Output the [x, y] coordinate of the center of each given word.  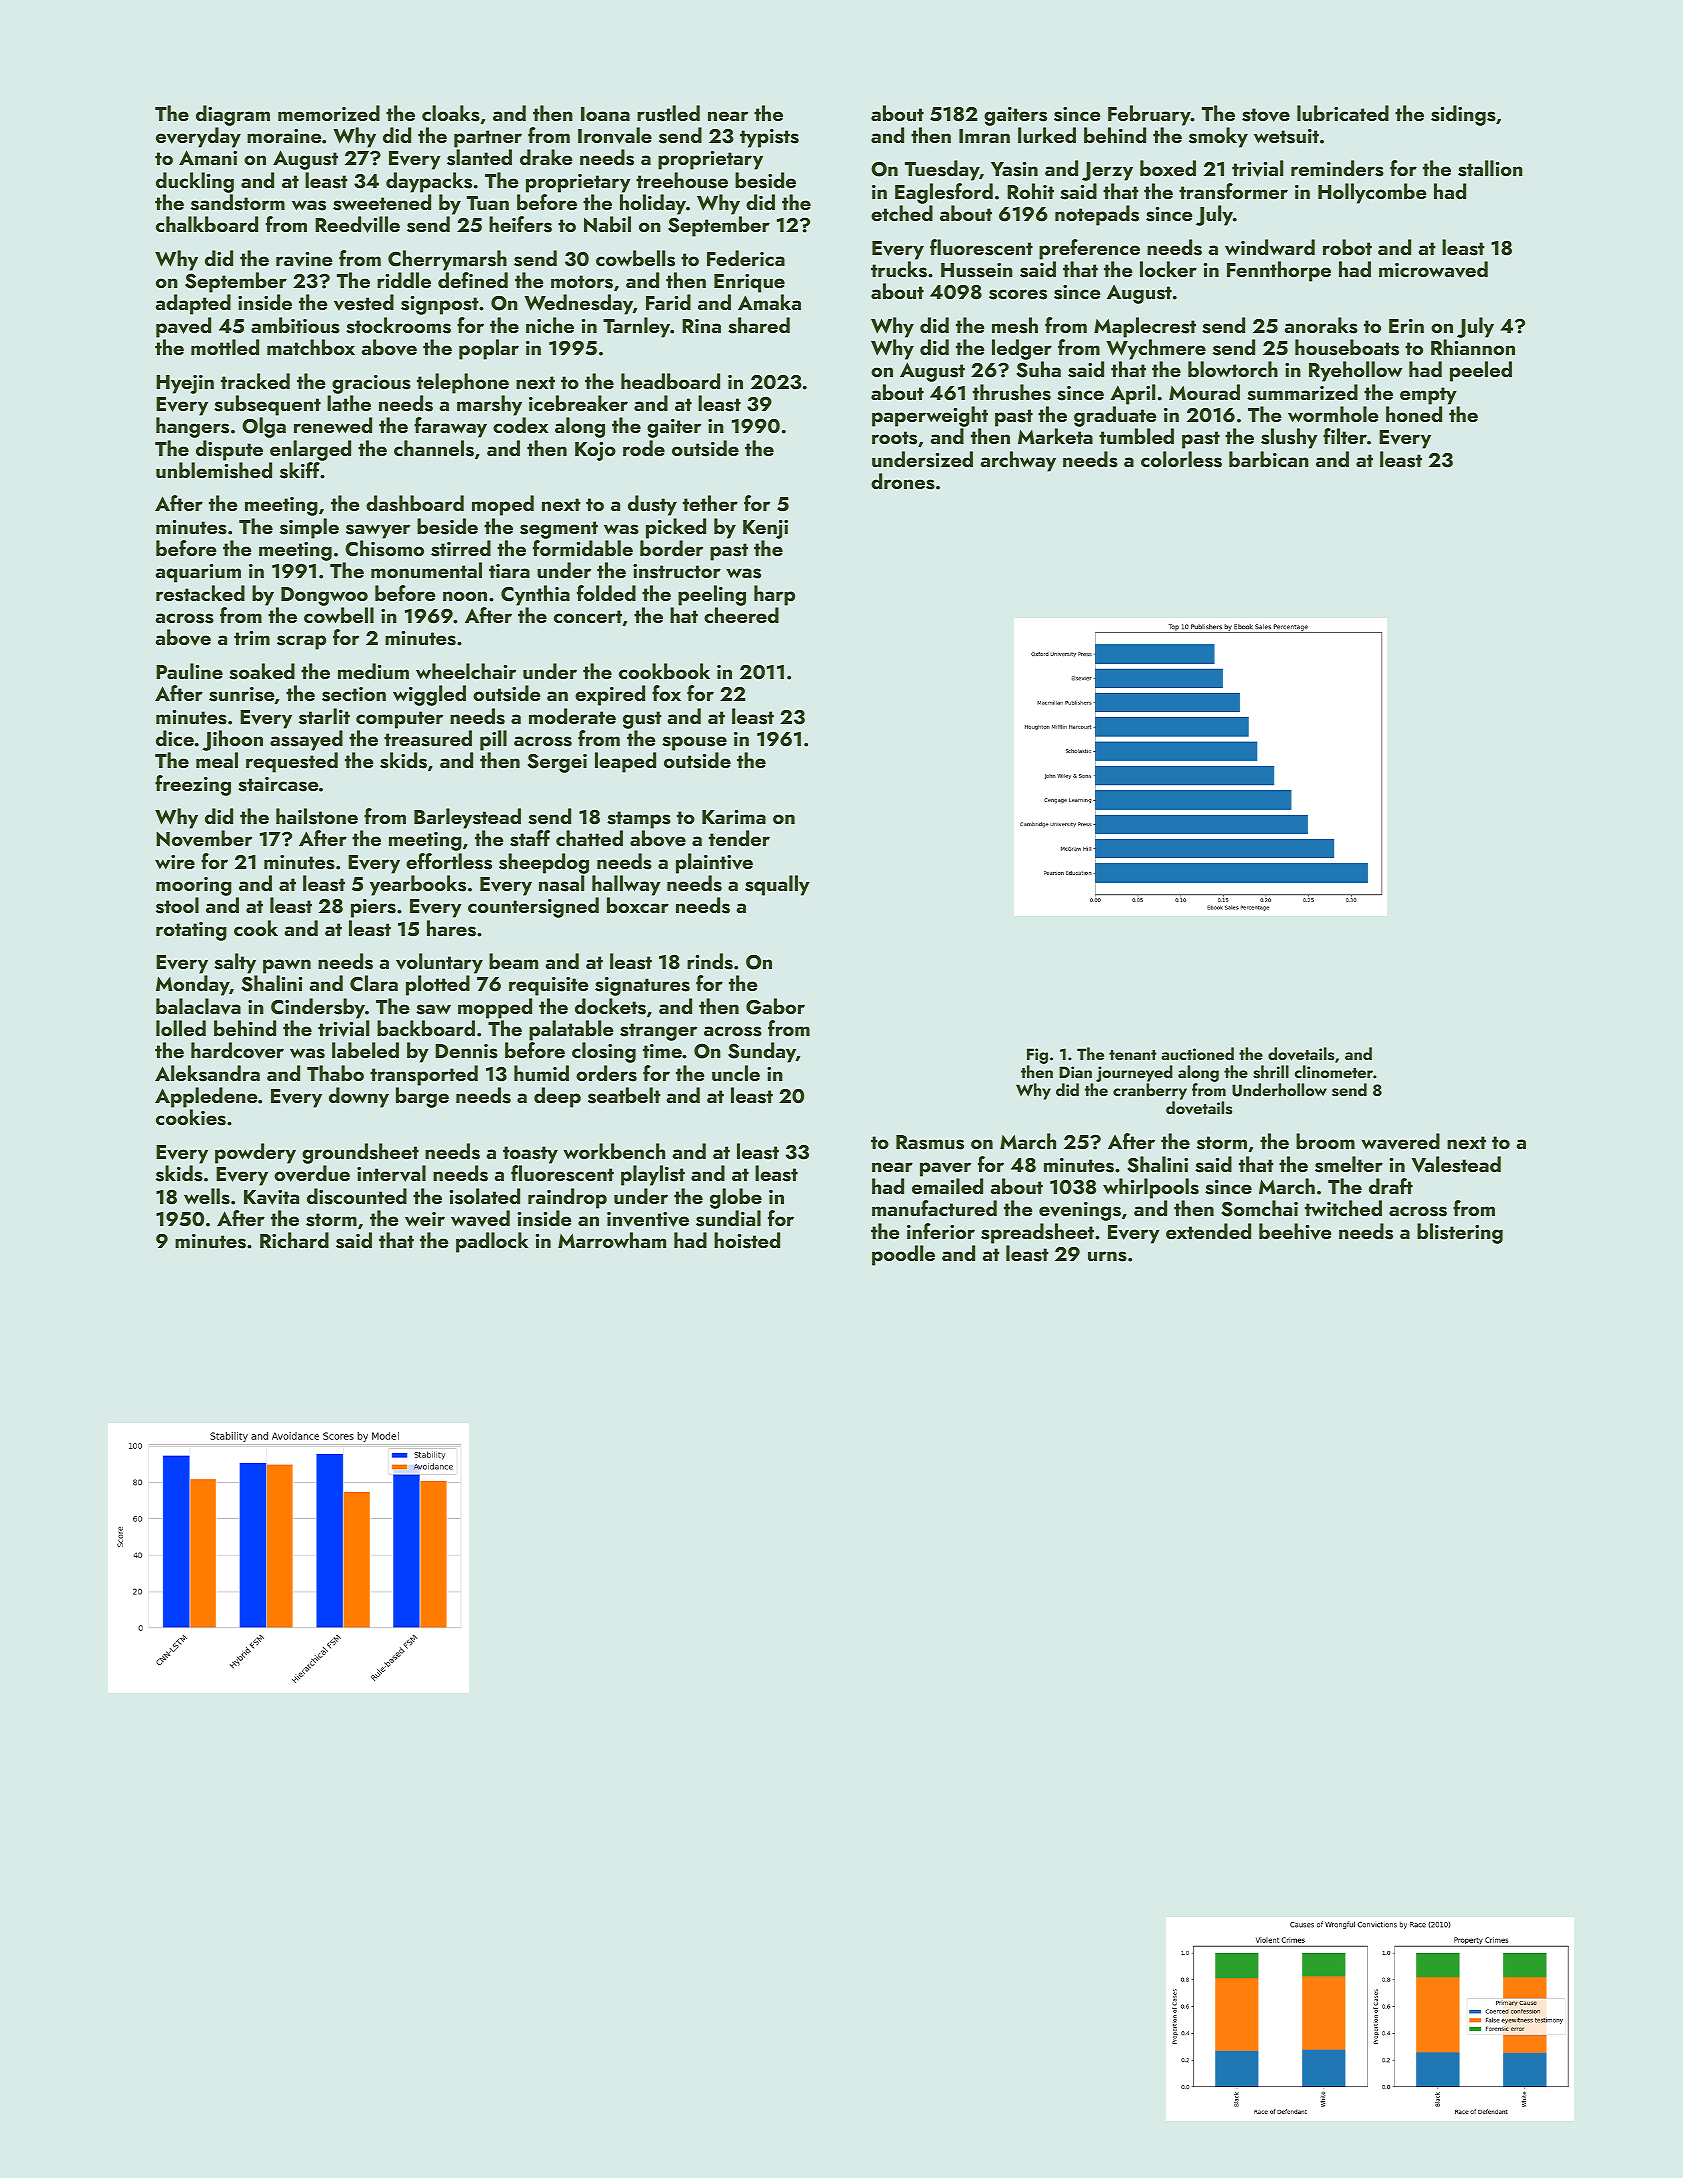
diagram [233, 115]
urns [1107, 1256]
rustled [668, 113]
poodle [903, 1255]
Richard [294, 1240]
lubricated [1343, 113]
